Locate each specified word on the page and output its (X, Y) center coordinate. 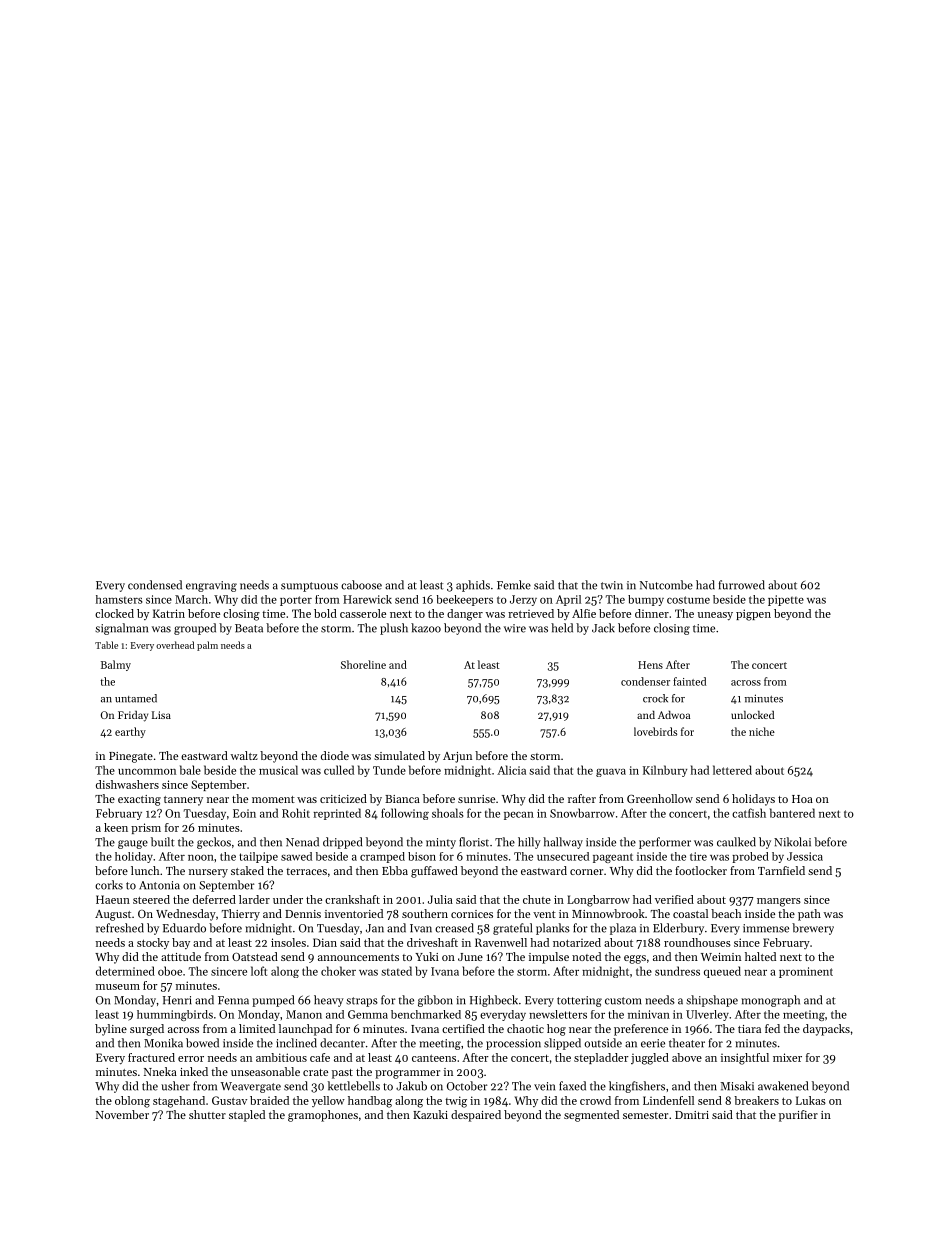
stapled (247, 1116)
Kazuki (430, 1114)
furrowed (742, 585)
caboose (361, 585)
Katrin (169, 613)
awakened (783, 1086)
